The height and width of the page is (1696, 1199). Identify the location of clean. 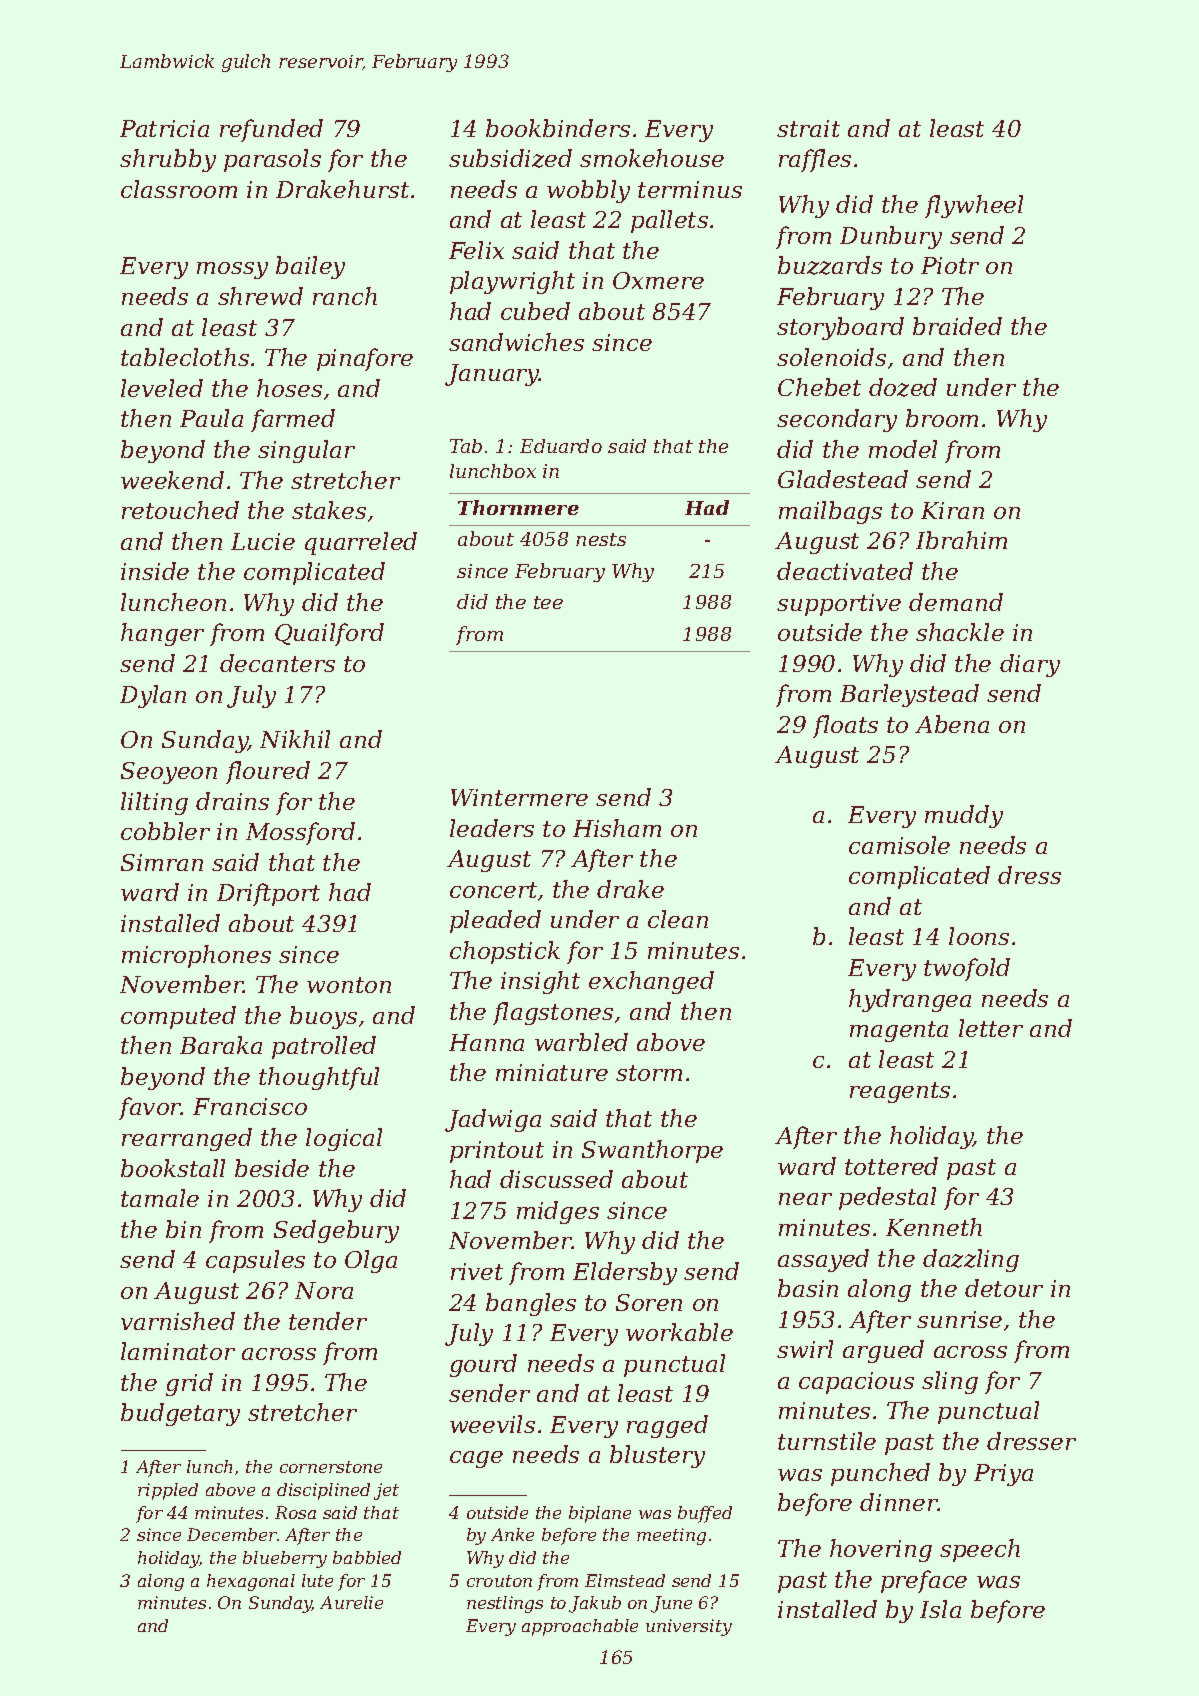
(678, 919).
